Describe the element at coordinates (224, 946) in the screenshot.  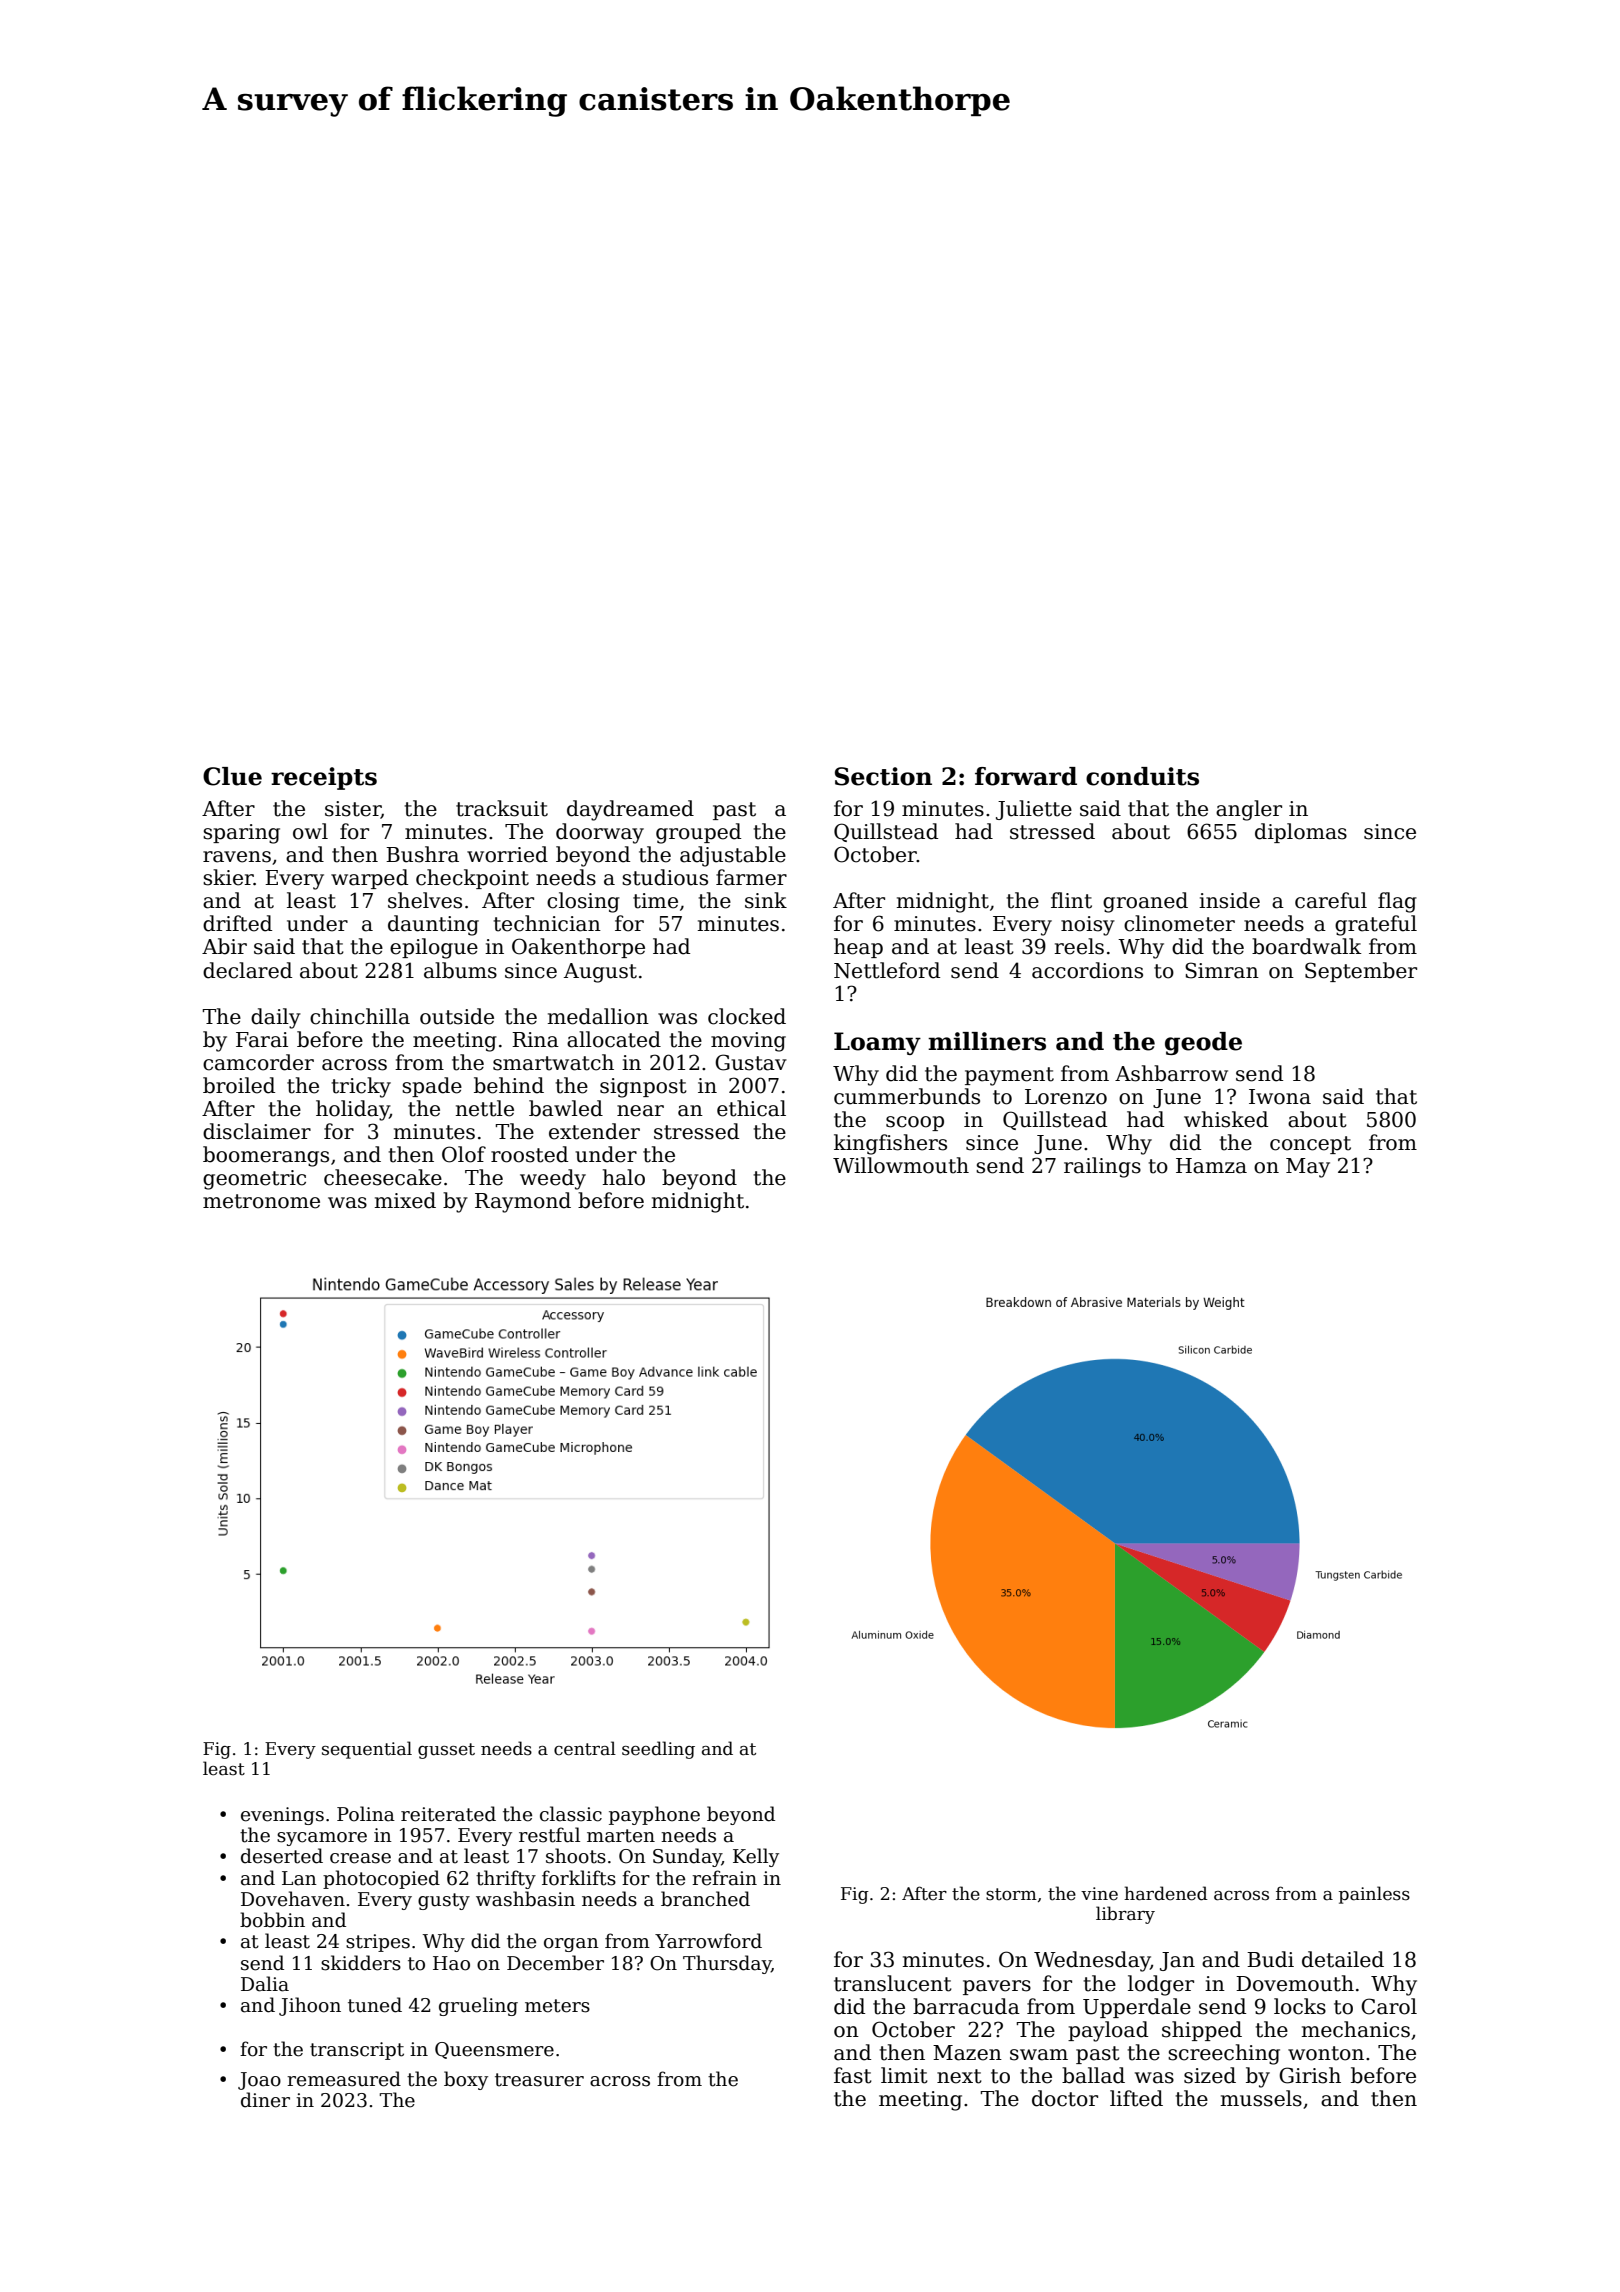
I see `Abir` at that location.
